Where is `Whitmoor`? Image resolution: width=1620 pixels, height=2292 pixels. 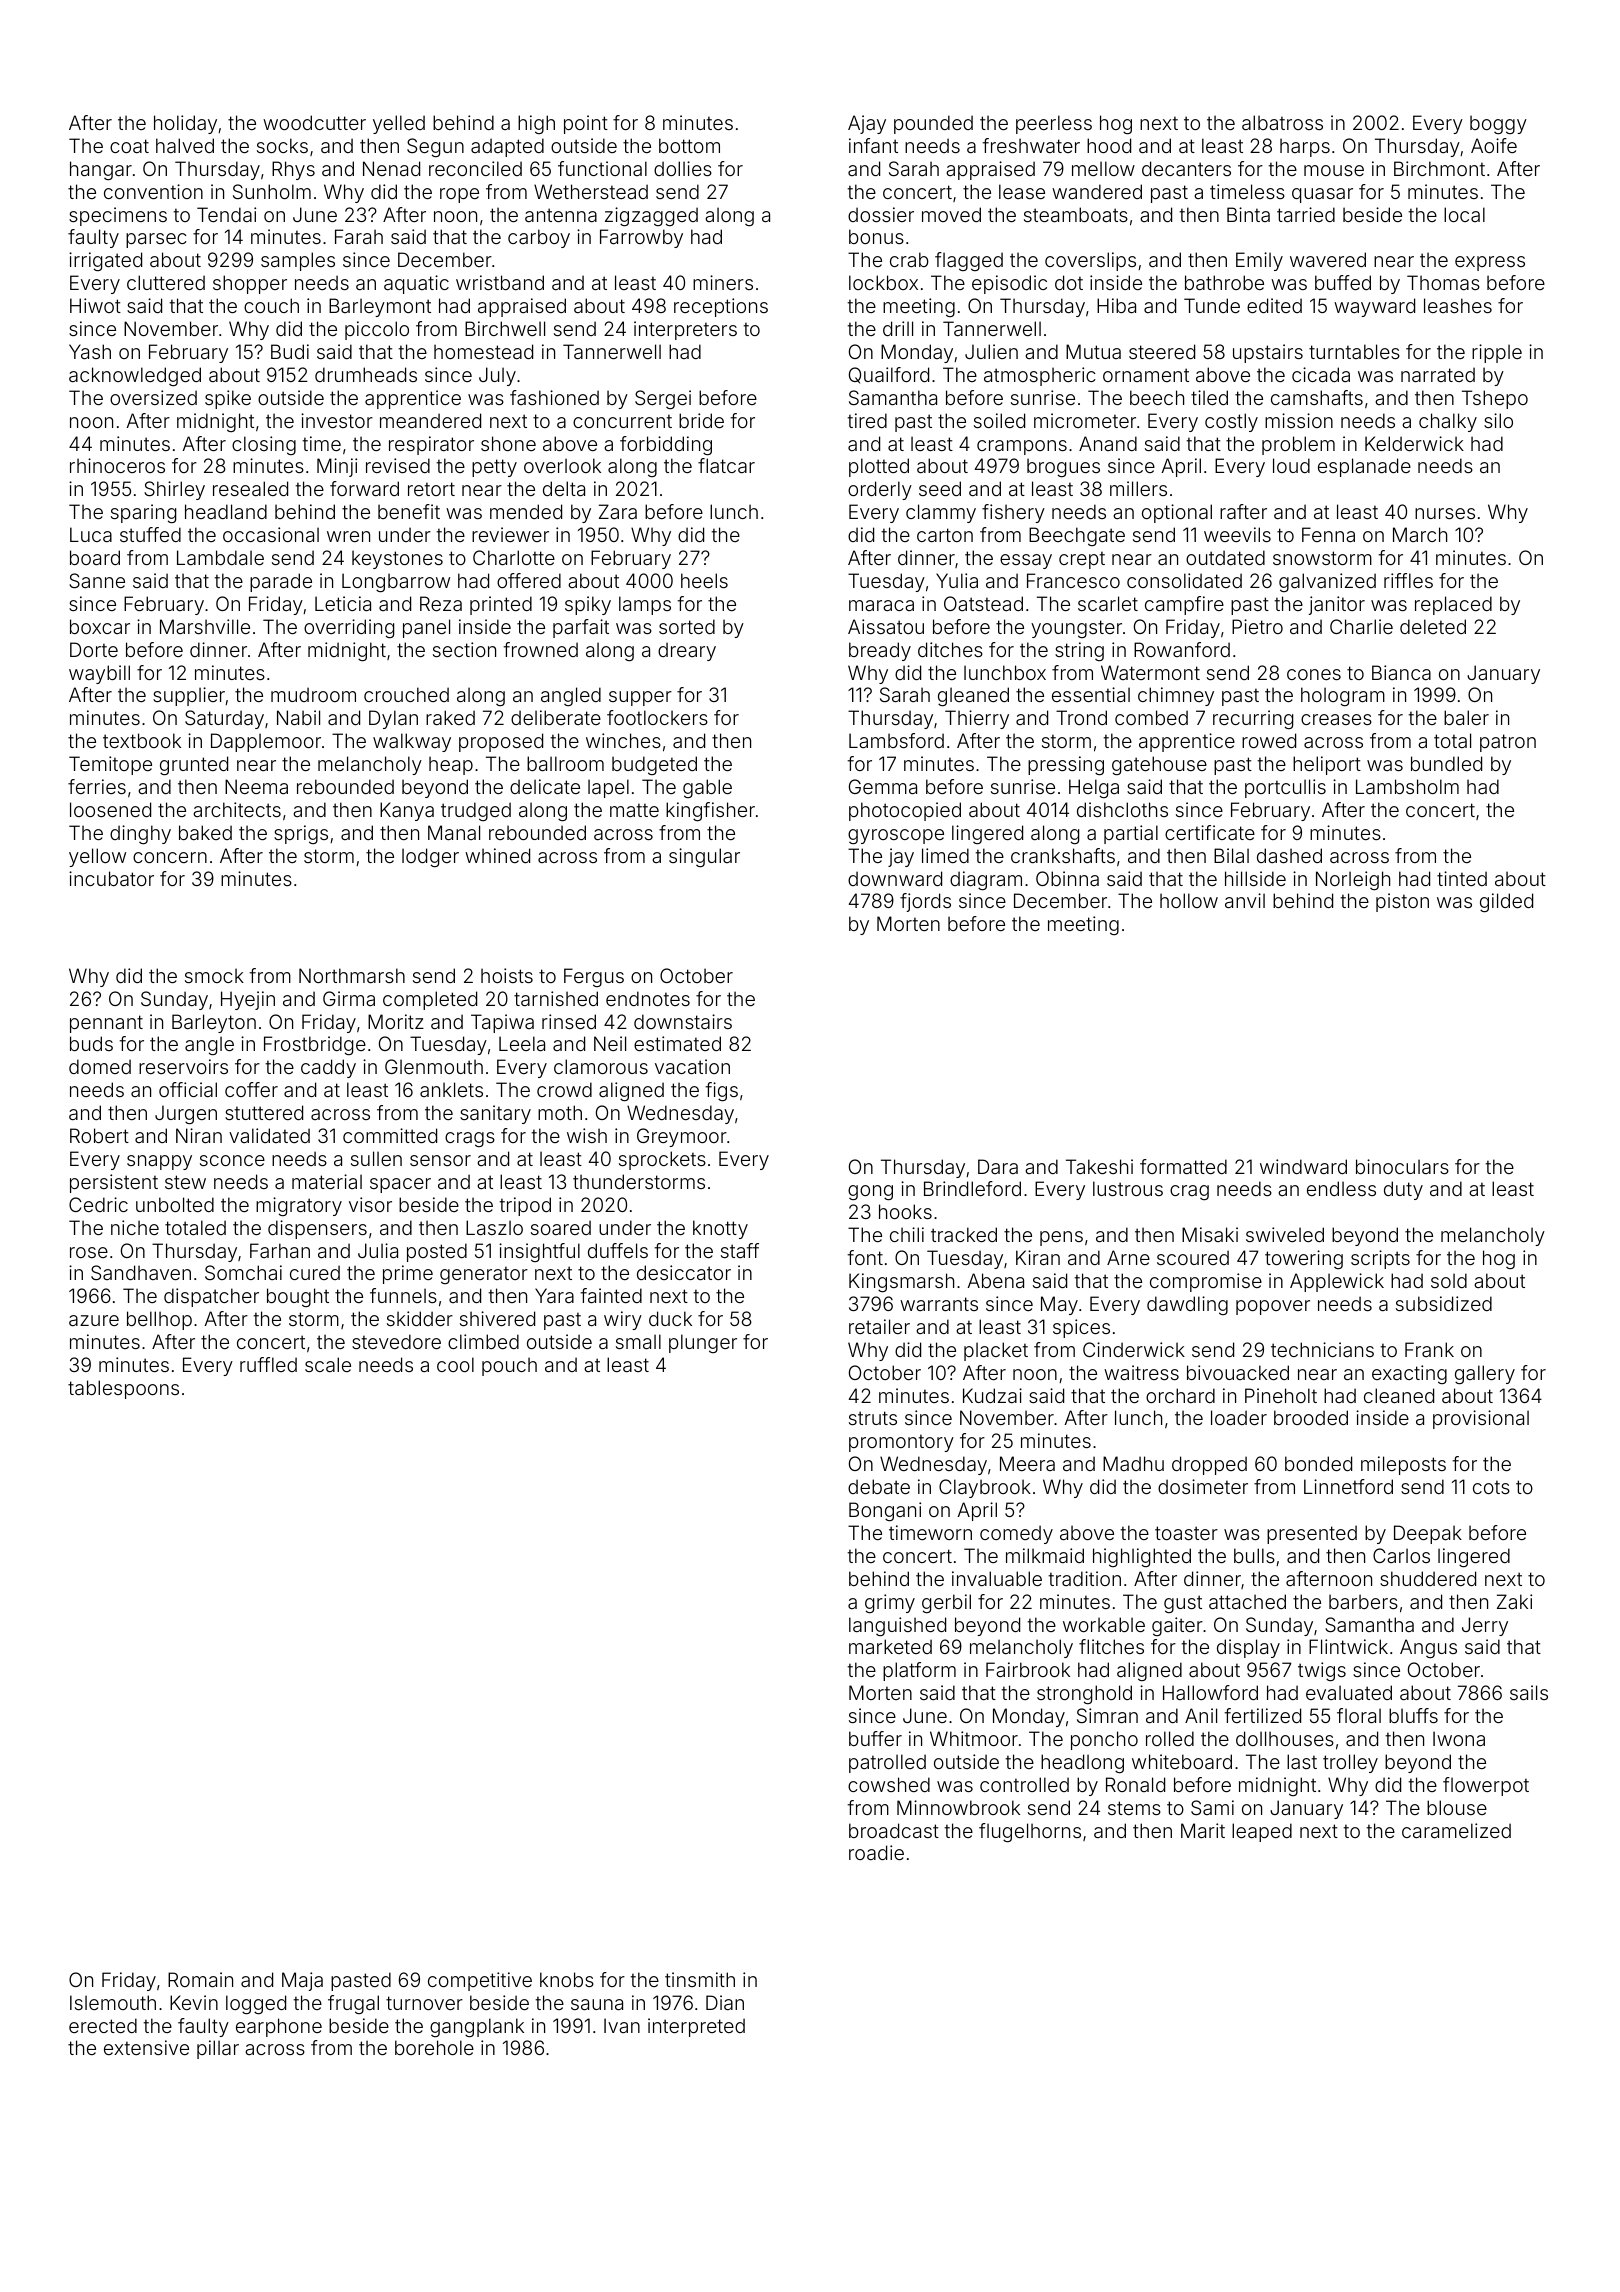 Whitmoor is located at coordinates (974, 1738).
